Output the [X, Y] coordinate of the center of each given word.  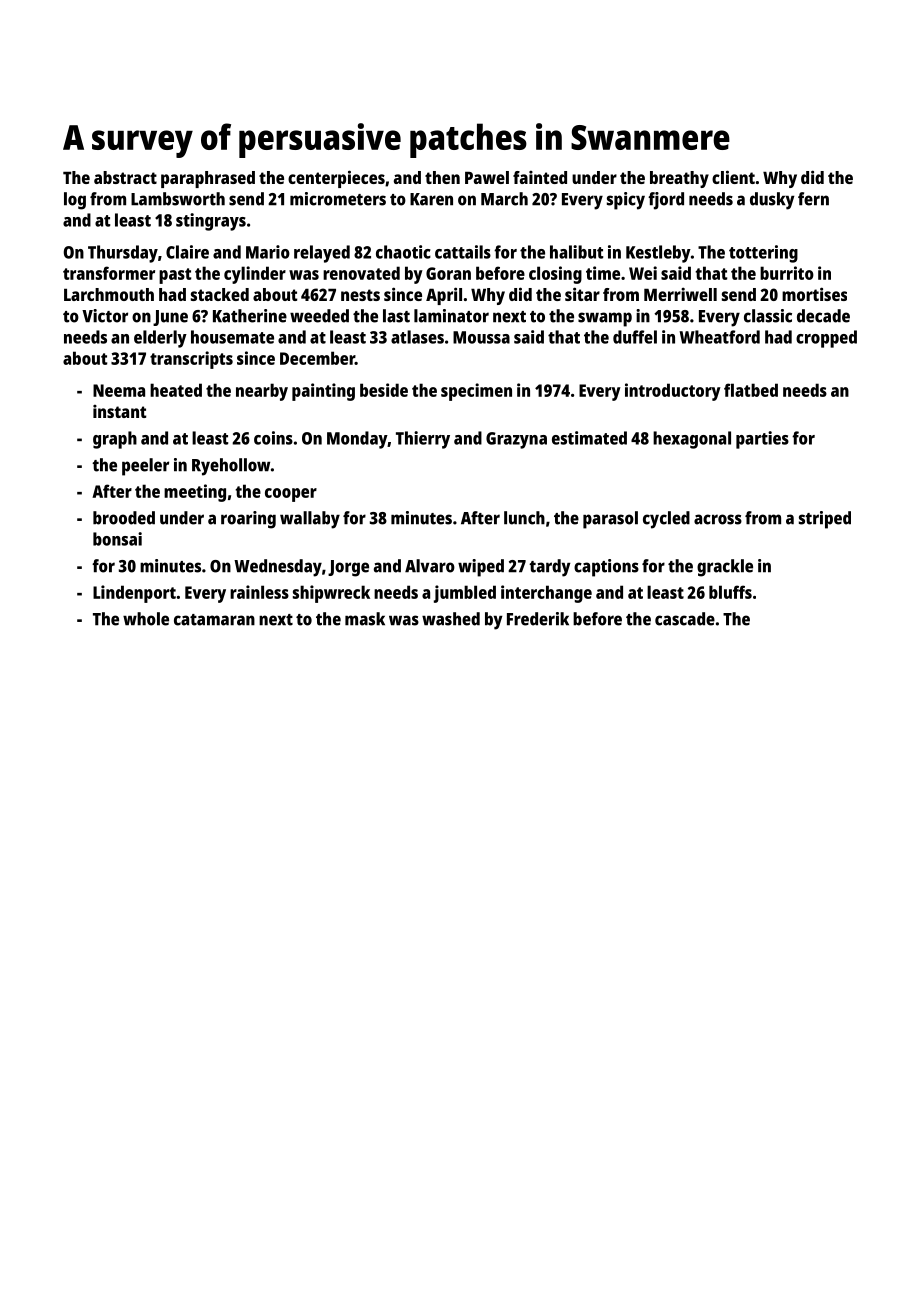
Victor [105, 316]
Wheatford [719, 337]
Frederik [538, 619]
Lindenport [134, 594]
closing [555, 275]
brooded [124, 518]
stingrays [211, 222]
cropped [826, 339]
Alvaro [430, 566]
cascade [685, 619]
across [718, 519]
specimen [476, 392]
